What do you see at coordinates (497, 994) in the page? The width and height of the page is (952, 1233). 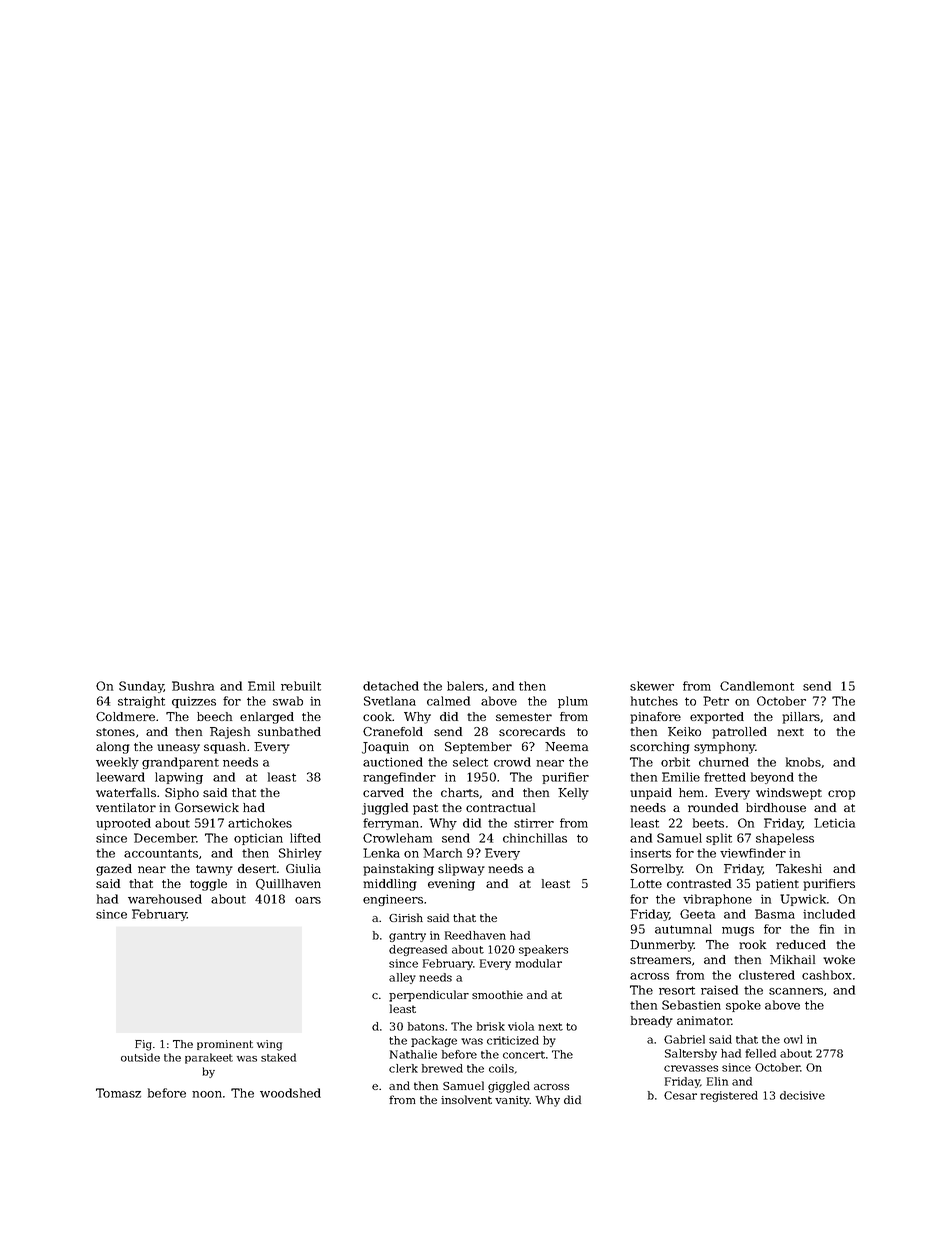 I see `smoothie` at bounding box center [497, 994].
